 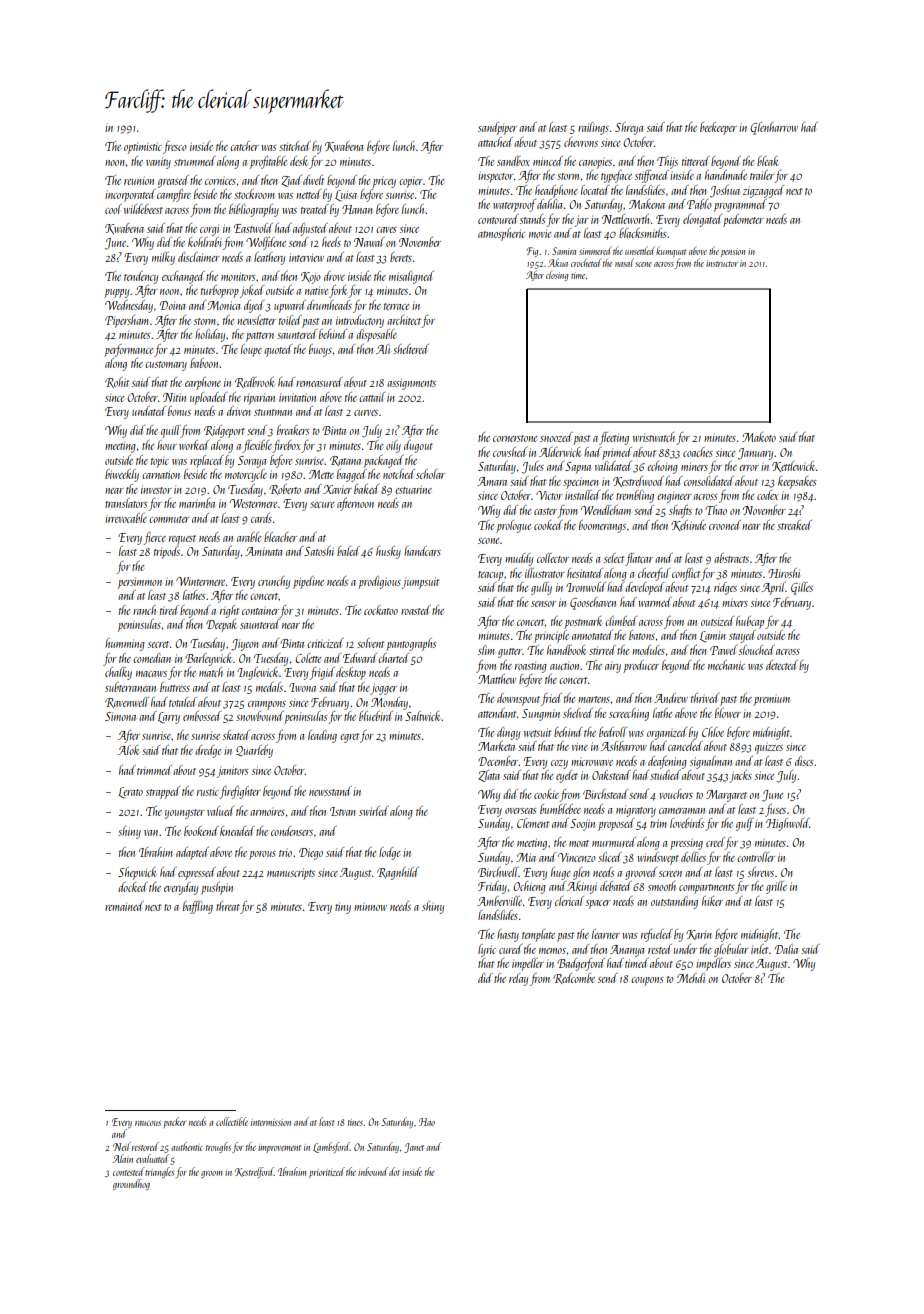 I want to click on grooved, so click(x=641, y=873).
